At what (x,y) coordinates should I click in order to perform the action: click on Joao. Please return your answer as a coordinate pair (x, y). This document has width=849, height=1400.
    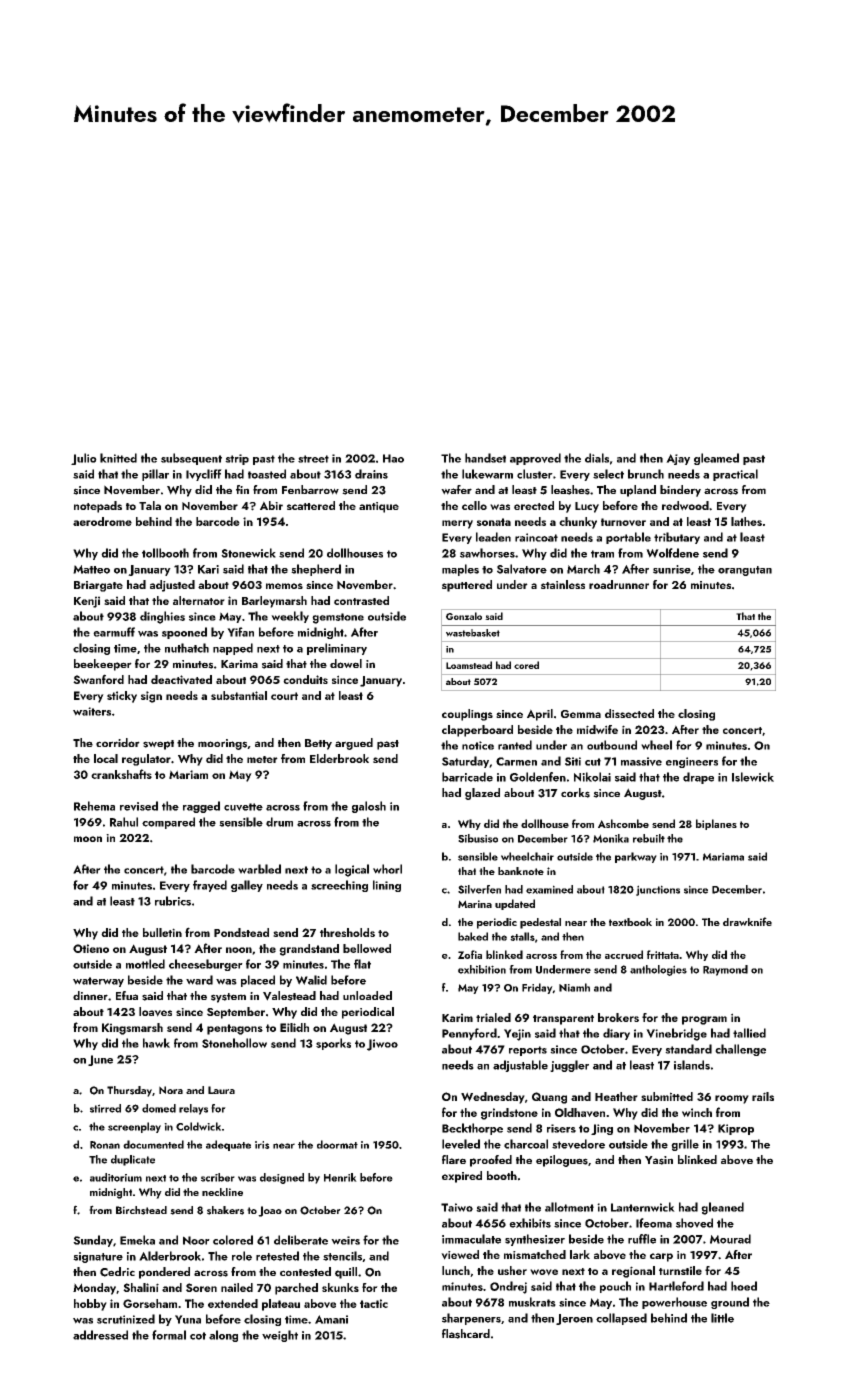
    Looking at the image, I should click on (270, 1211).
